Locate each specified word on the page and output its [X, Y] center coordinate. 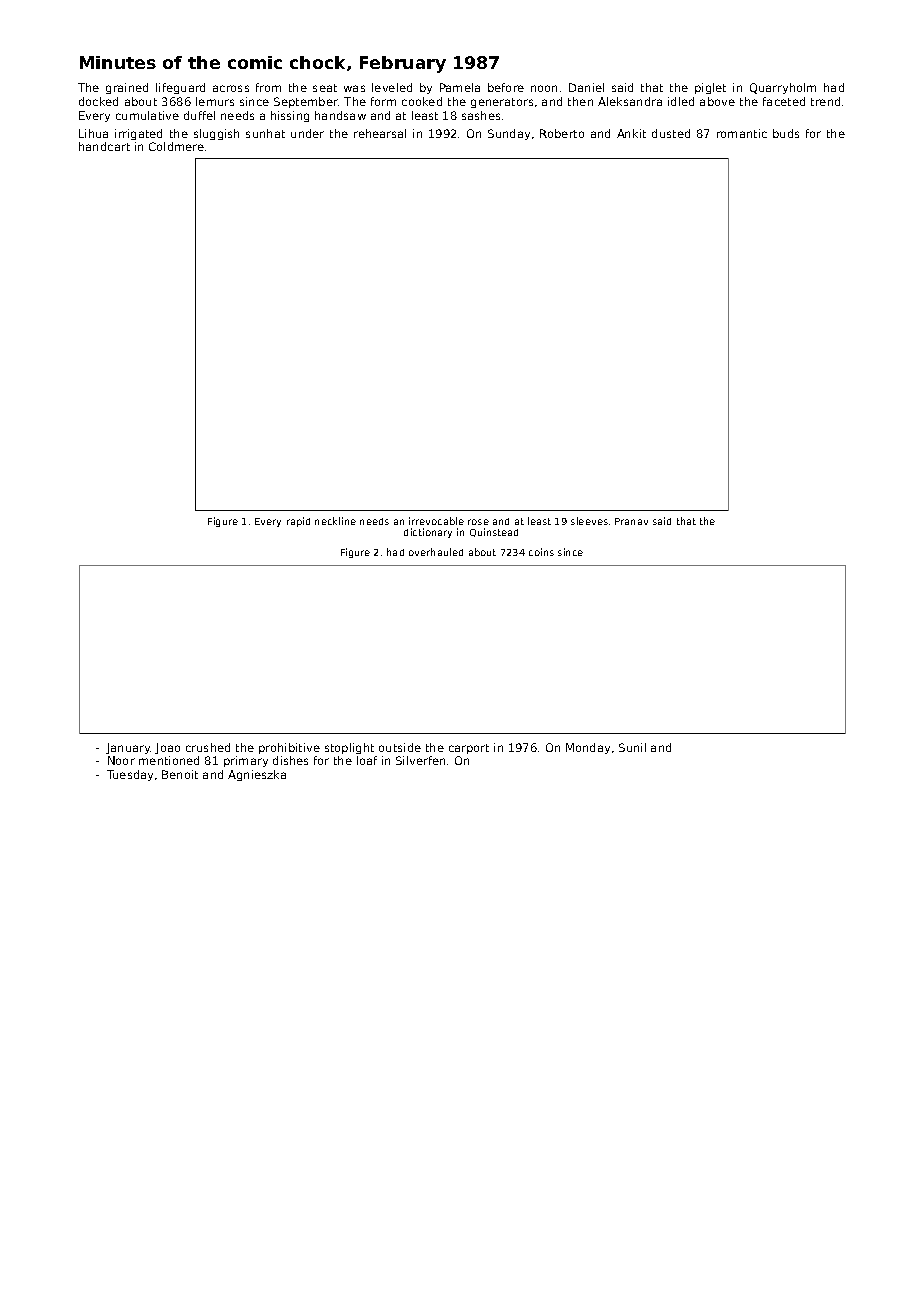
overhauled [436, 552]
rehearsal [380, 133]
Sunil [632, 747]
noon [544, 88]
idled [681, 101]
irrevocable [436, 521]
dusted [671, 133]
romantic [742, 133]
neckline [335, 521]
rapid [298, 522]
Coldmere [176, 146]
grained [127, 88]
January [128, 748]
